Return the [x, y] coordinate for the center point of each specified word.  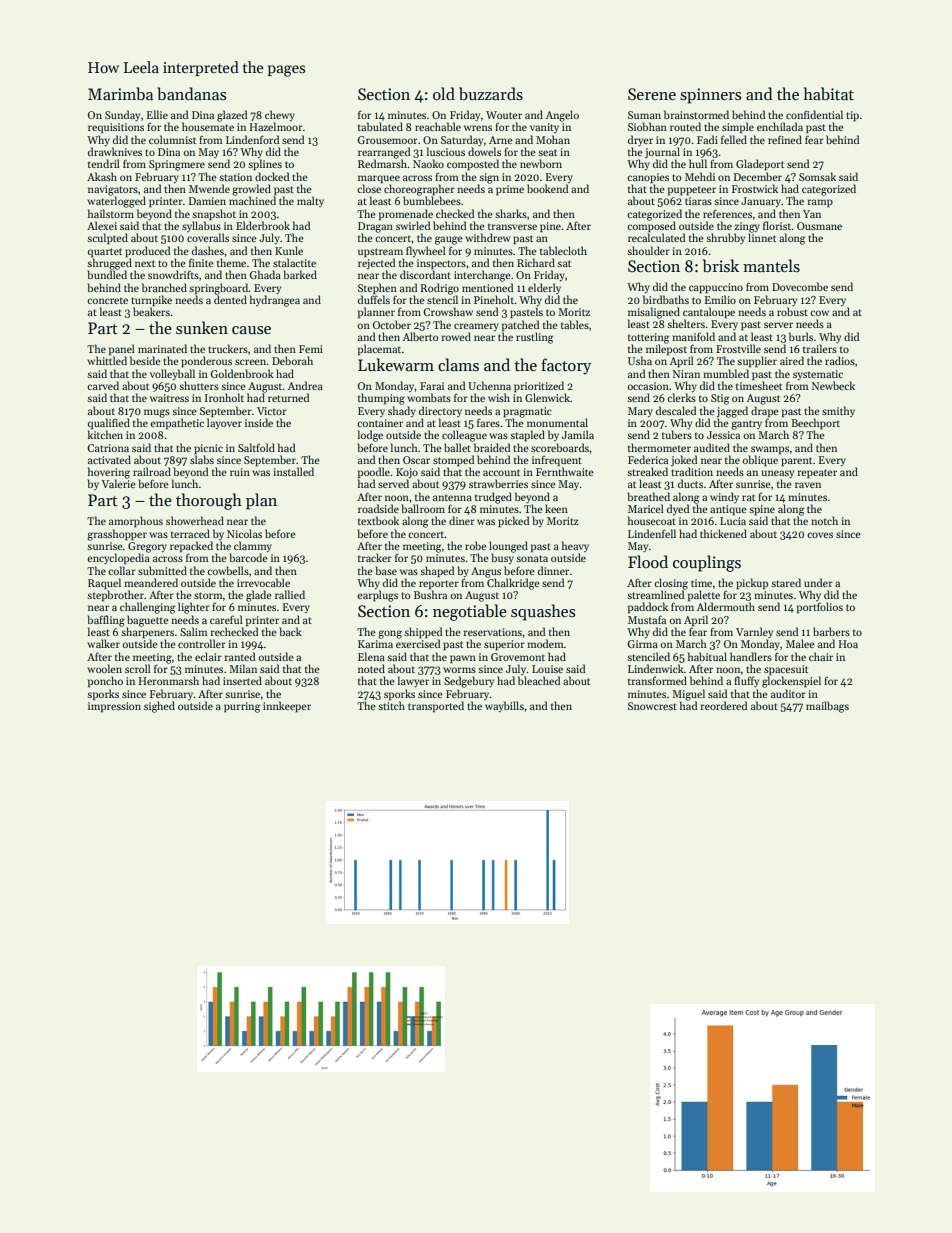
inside [259, 422]
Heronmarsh [169, 680]
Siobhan [647, 126]
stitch [391, 705]
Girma [643, 644]
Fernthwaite [565, 471]
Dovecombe [800, 286]
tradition [692, 471]
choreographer [419, 190]
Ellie [157, 114]
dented [230, 299]
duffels [374, 299]
